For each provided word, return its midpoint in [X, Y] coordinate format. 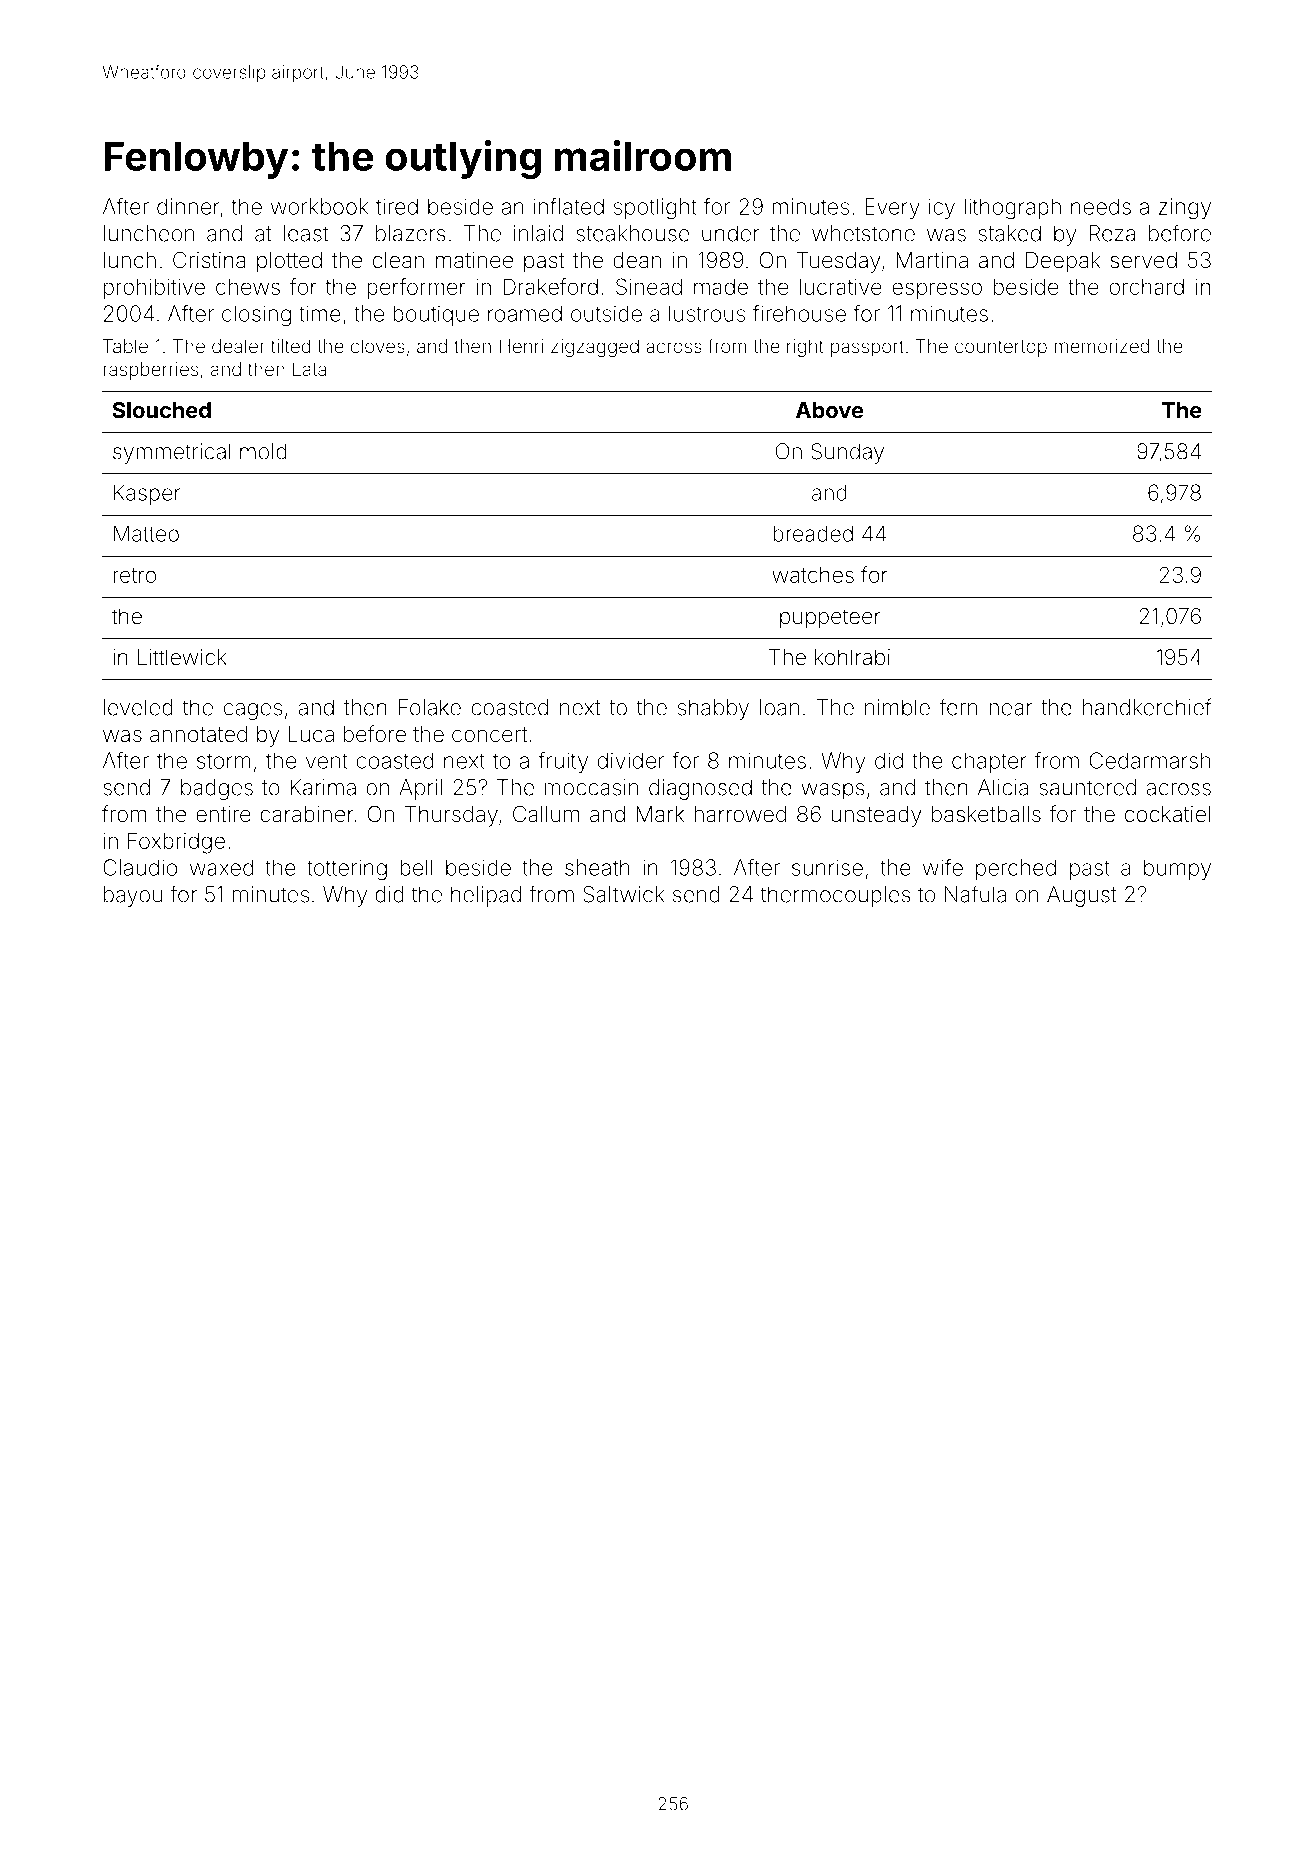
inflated [569, 206]
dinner [188, 206]
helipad [486, 896]
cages [253, 711]
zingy [1185, 209]
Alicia [1003, 787]
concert [489, 735]
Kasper [147, 494]
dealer [238, 346]
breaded [813, 533]
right [805, 348]
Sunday [847, 453]
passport [867, 348]
